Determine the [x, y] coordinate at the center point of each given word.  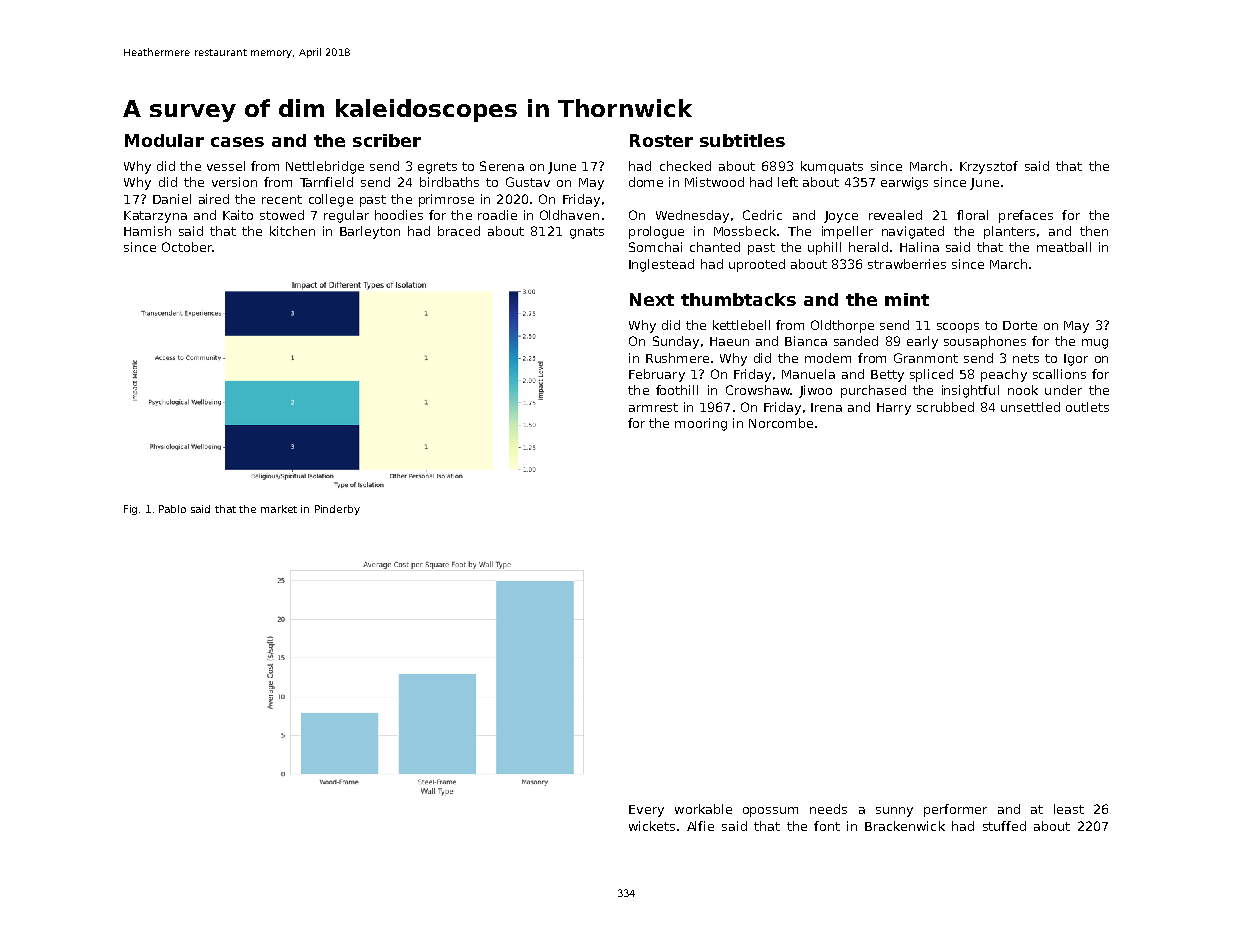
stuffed [1004, 826]
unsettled [1030, 407]
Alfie [700, 826]
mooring [701, 424]
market [279, 509]
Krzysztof [989, 167]
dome [646, 182]
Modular [164, 140]
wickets [652, 826]
